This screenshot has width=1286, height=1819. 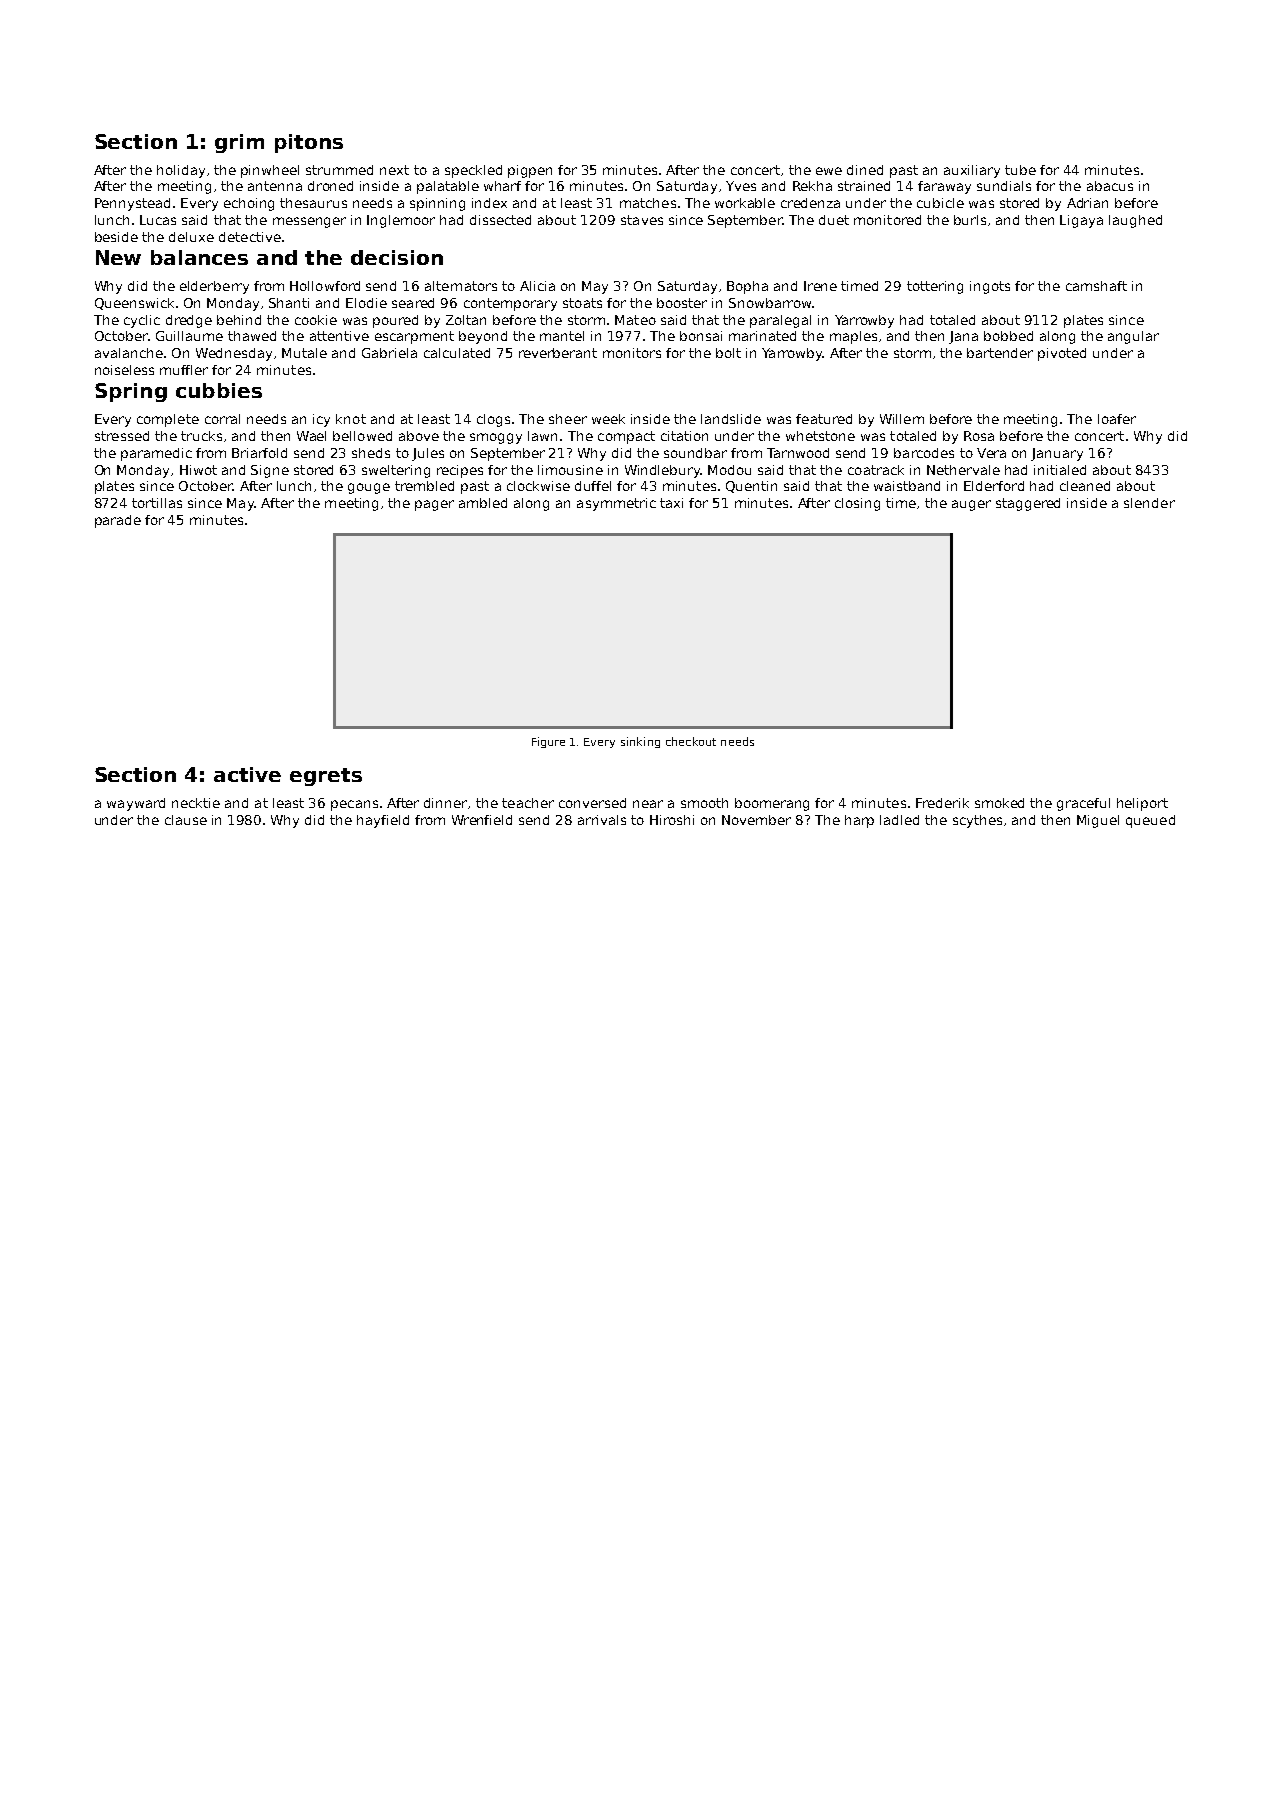 I want to click on asymmetric, so click(x=616, y=504).
